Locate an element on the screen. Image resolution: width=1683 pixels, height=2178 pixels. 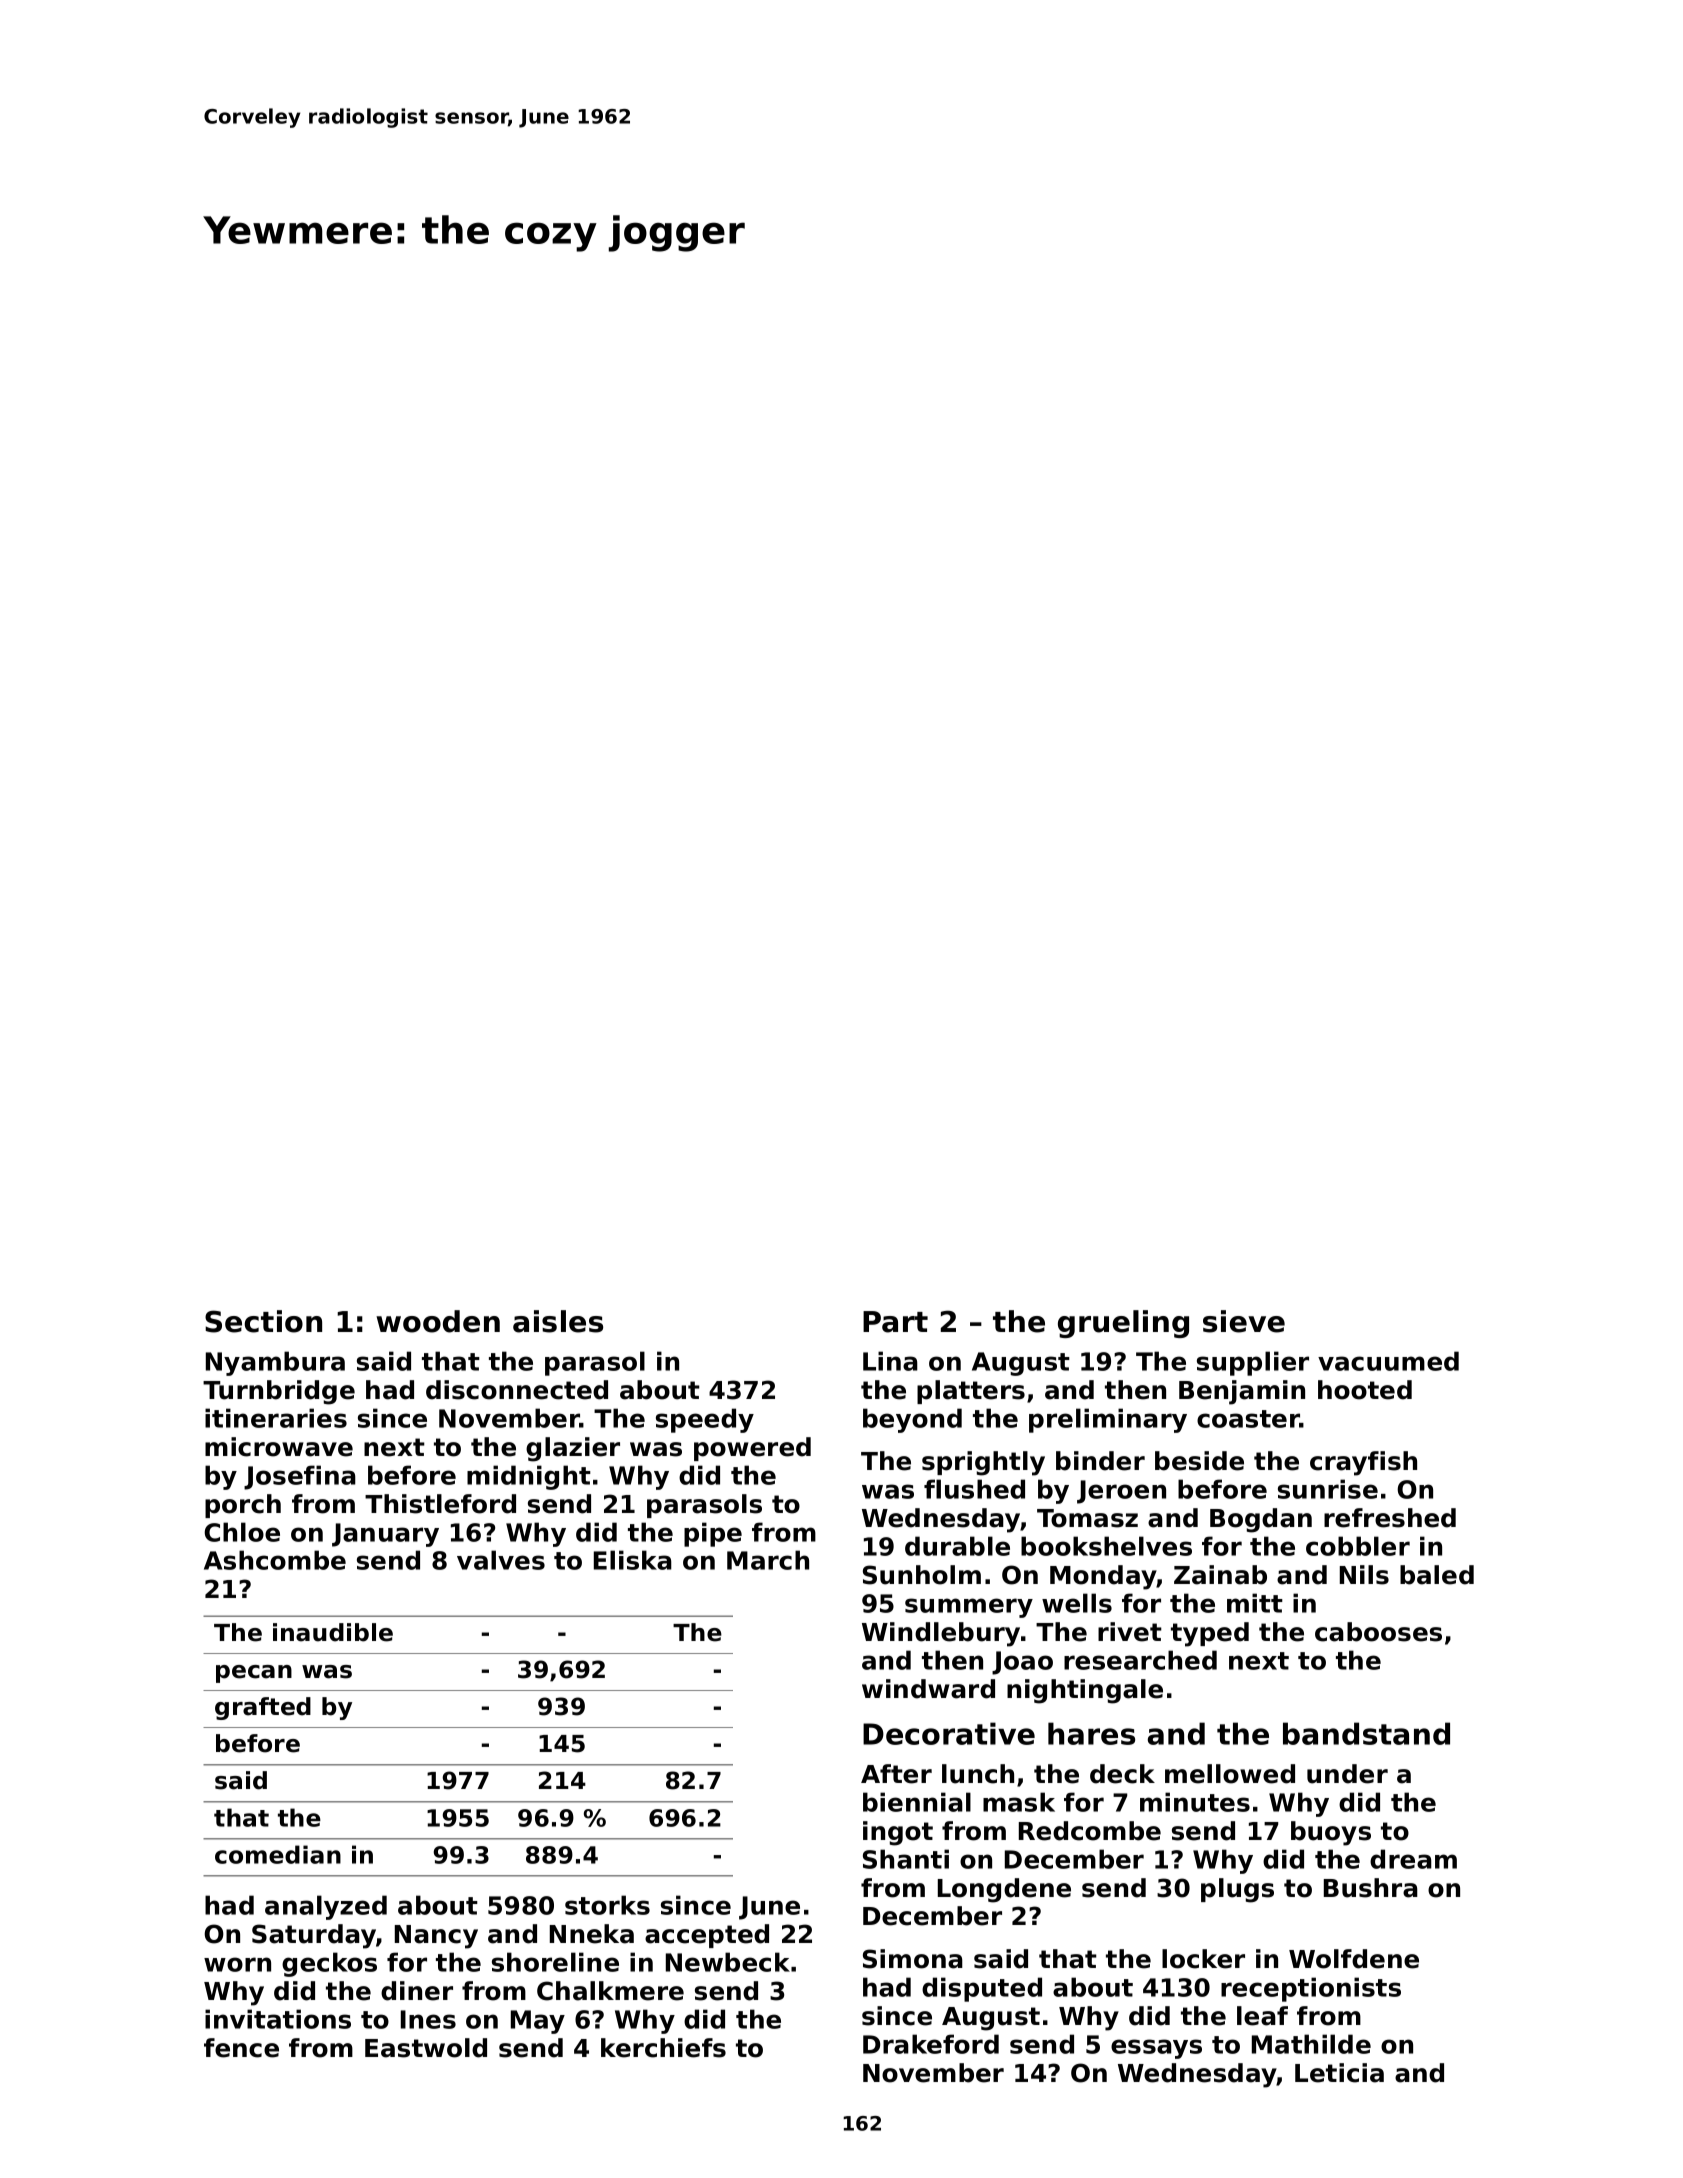
porch is located at coordinates (243, 1506).
